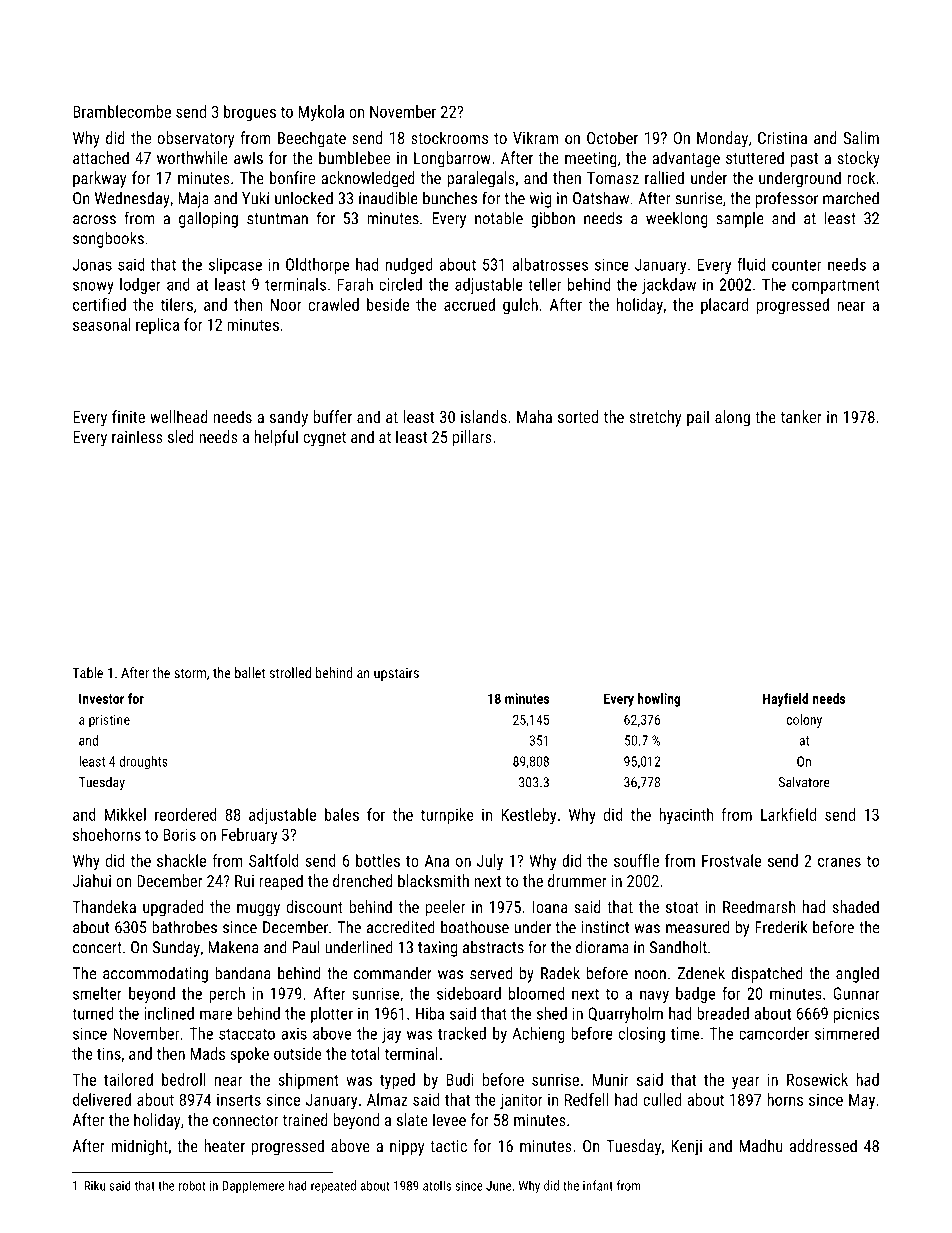 This document has height=1233, width=952. Describe the element at coordinates (801, 416) in the document. I see `tanker` at that location.
